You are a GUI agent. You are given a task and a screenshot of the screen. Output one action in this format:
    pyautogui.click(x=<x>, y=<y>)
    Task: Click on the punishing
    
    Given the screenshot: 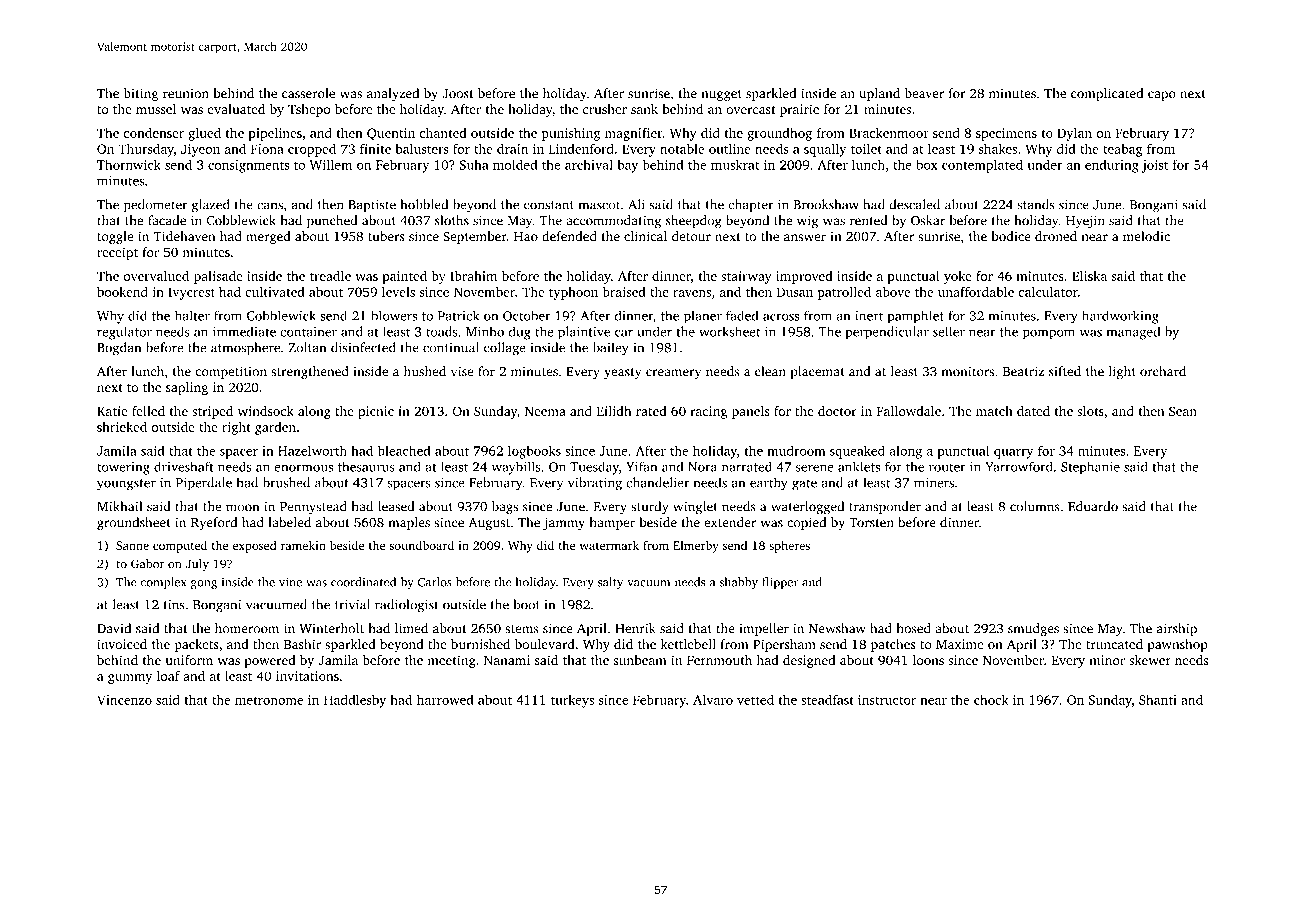 What is the action you would take?
    pyautogui.click(x=571, y=134)
